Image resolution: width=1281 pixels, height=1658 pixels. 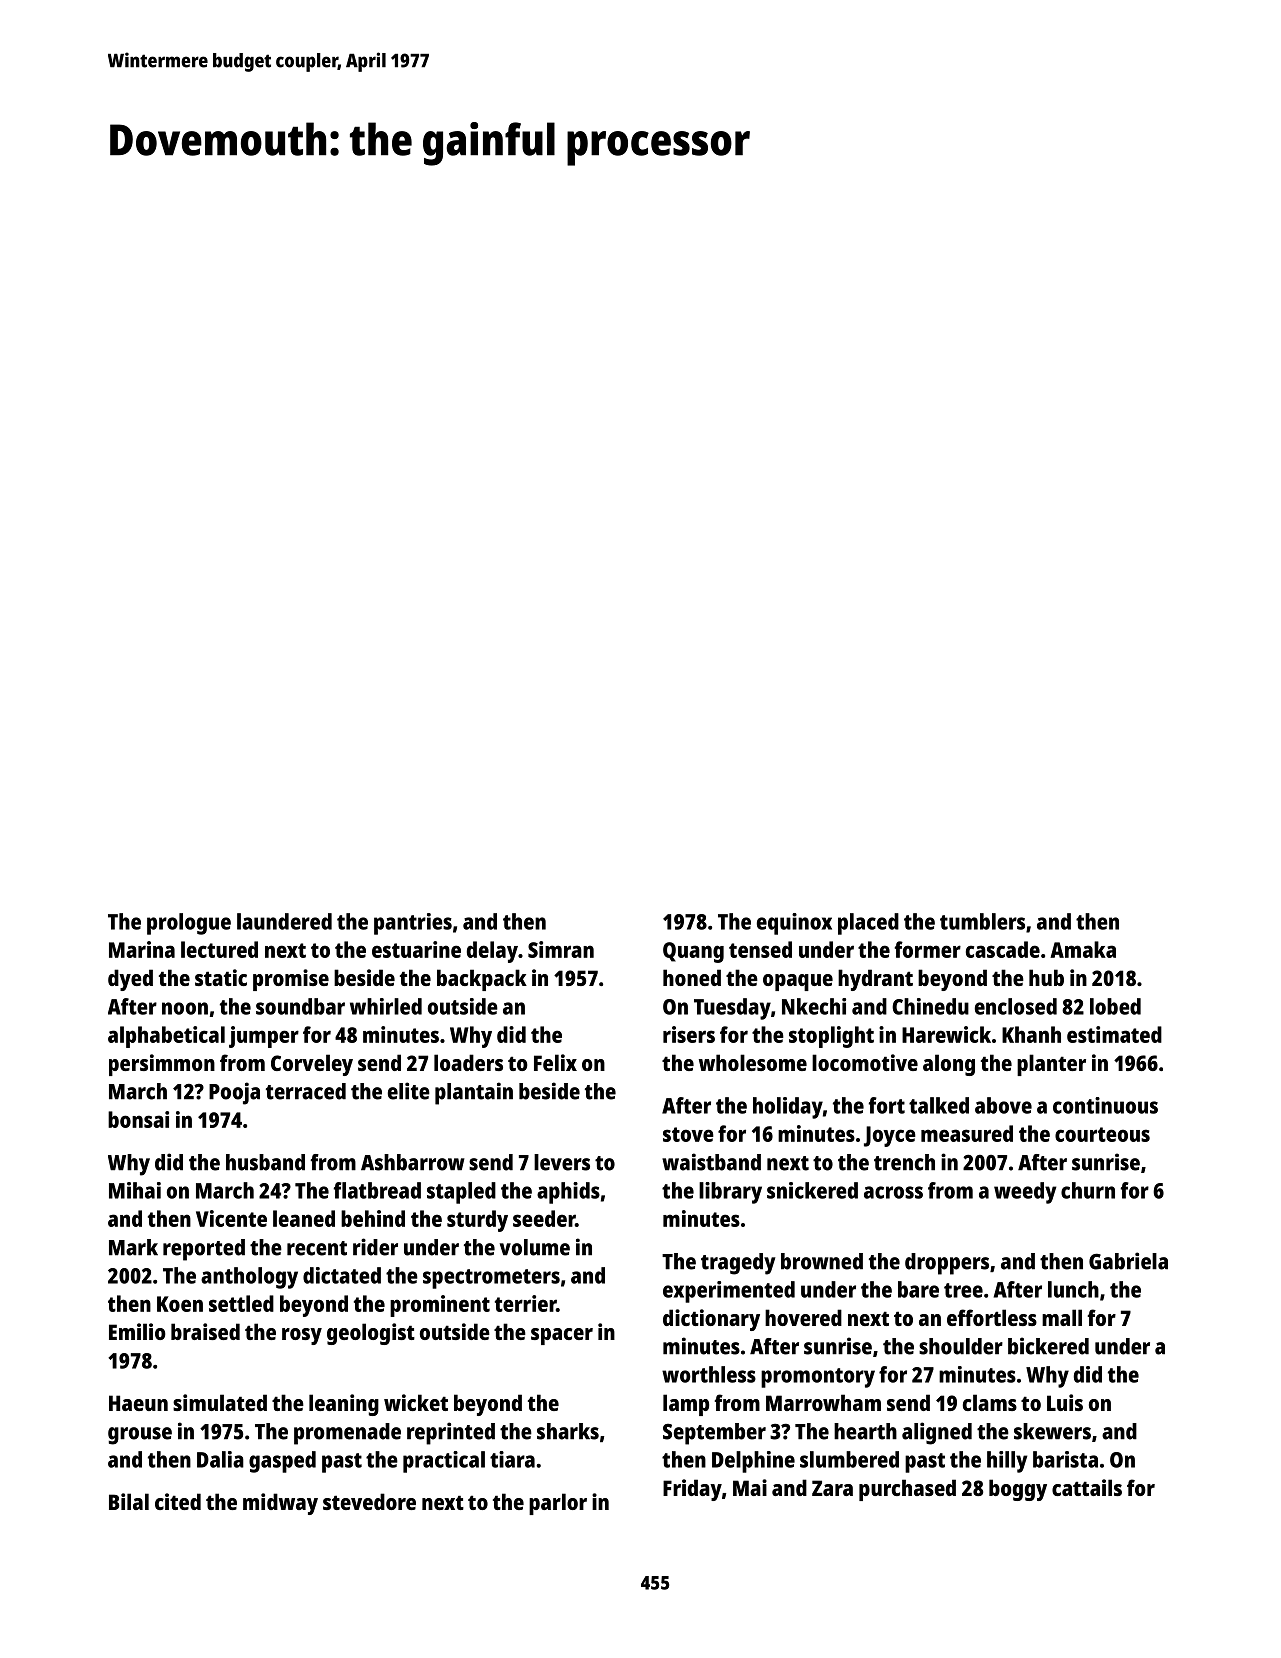 I want to click on honed, so click(x=692, y=977).
